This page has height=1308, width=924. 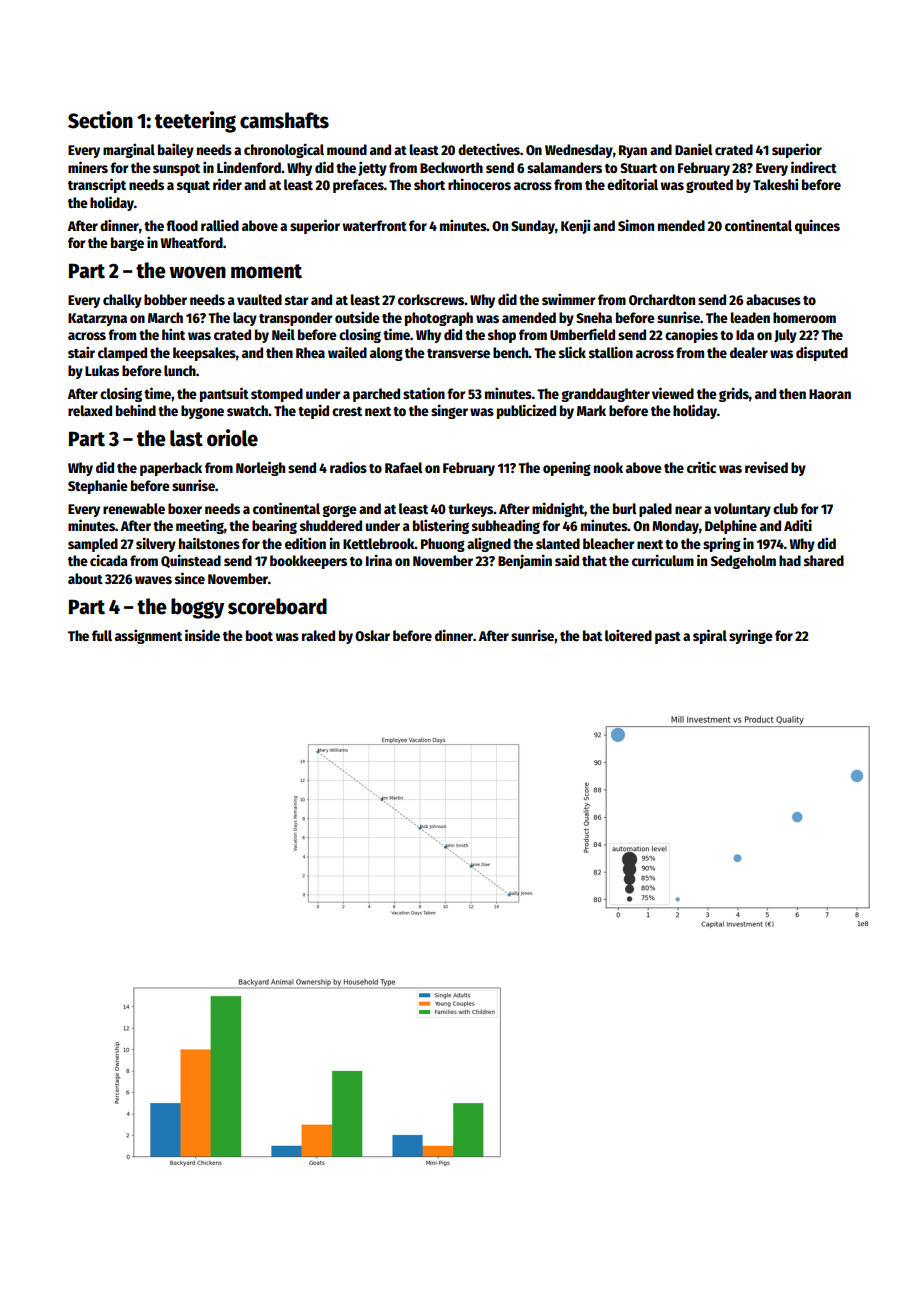 I want to click on boggy, so click(x=197, y=608).
